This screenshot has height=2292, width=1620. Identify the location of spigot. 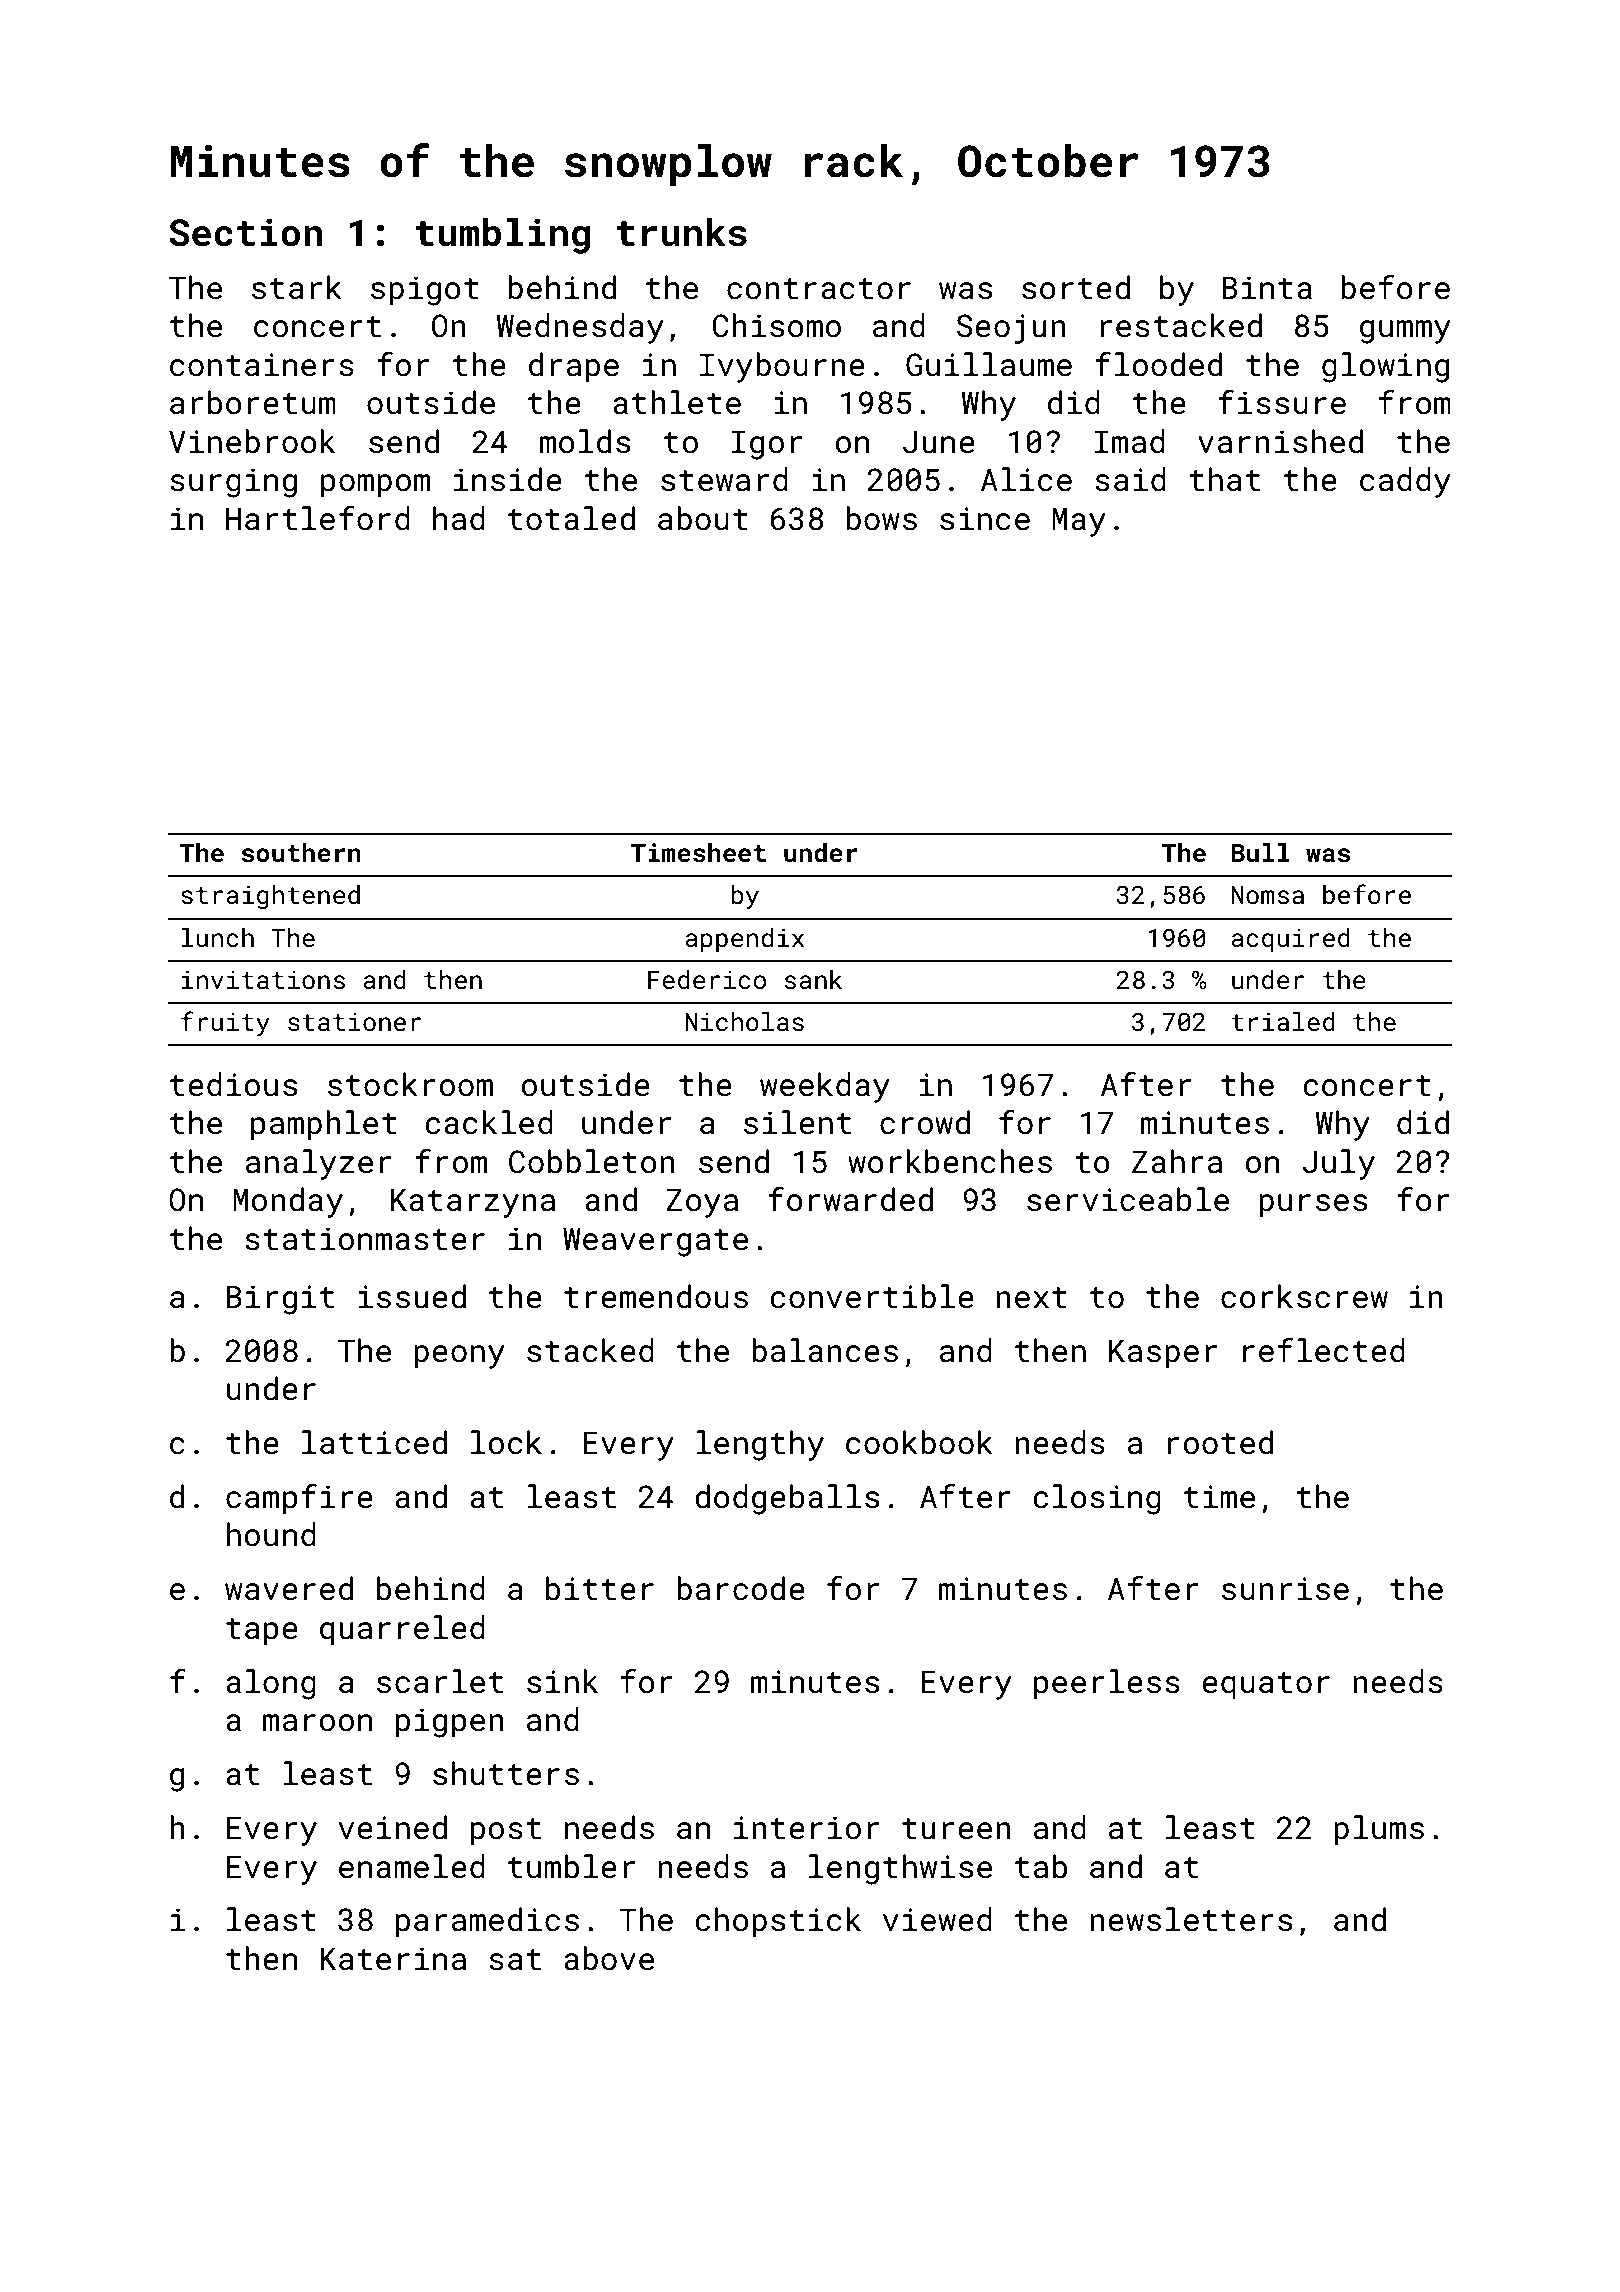
(425, 291).
